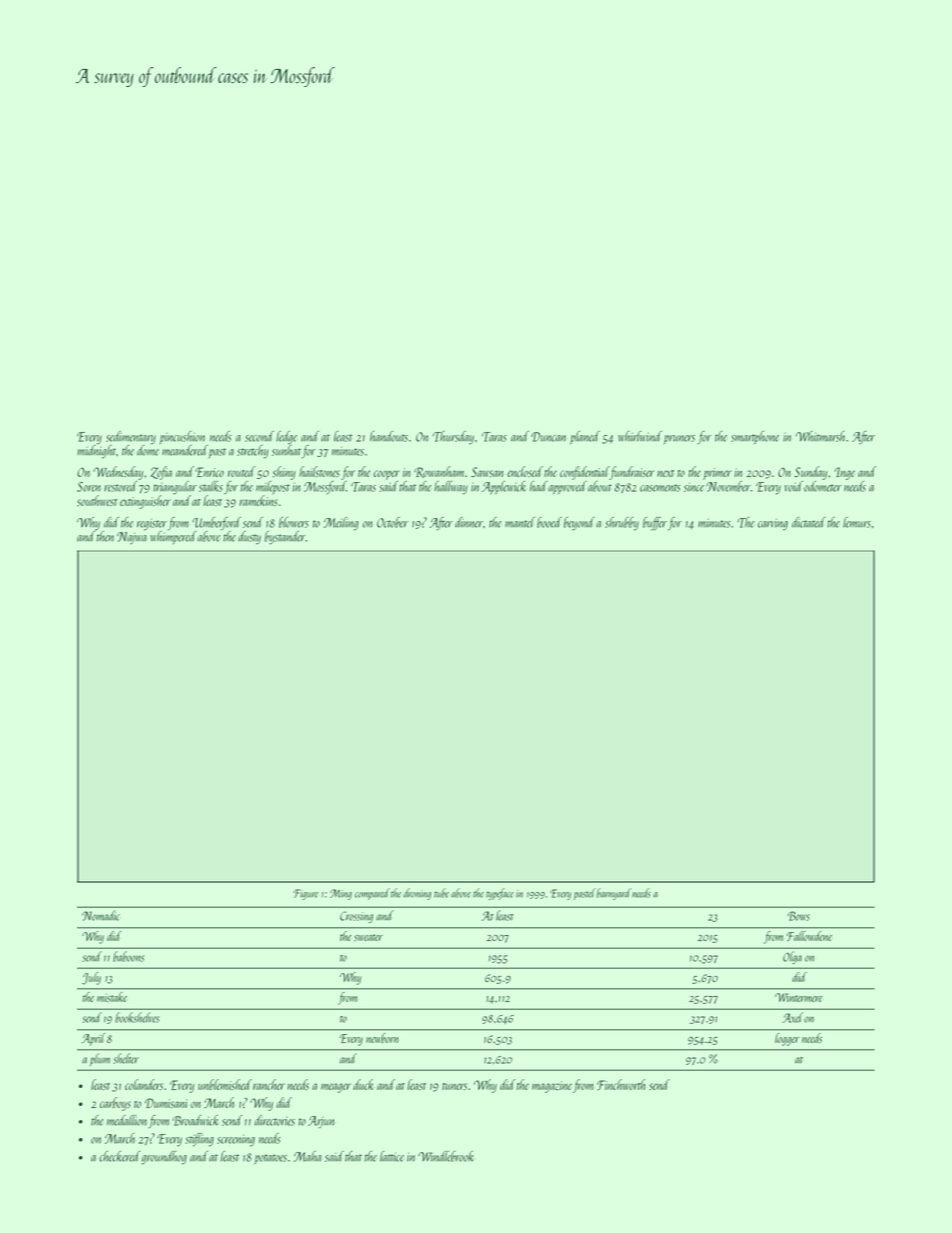 Image resolution: width=952 pixels, height=1233 pixels. Describe the element at coordinates (441, 893) in the page. I see `tube` at that location.
